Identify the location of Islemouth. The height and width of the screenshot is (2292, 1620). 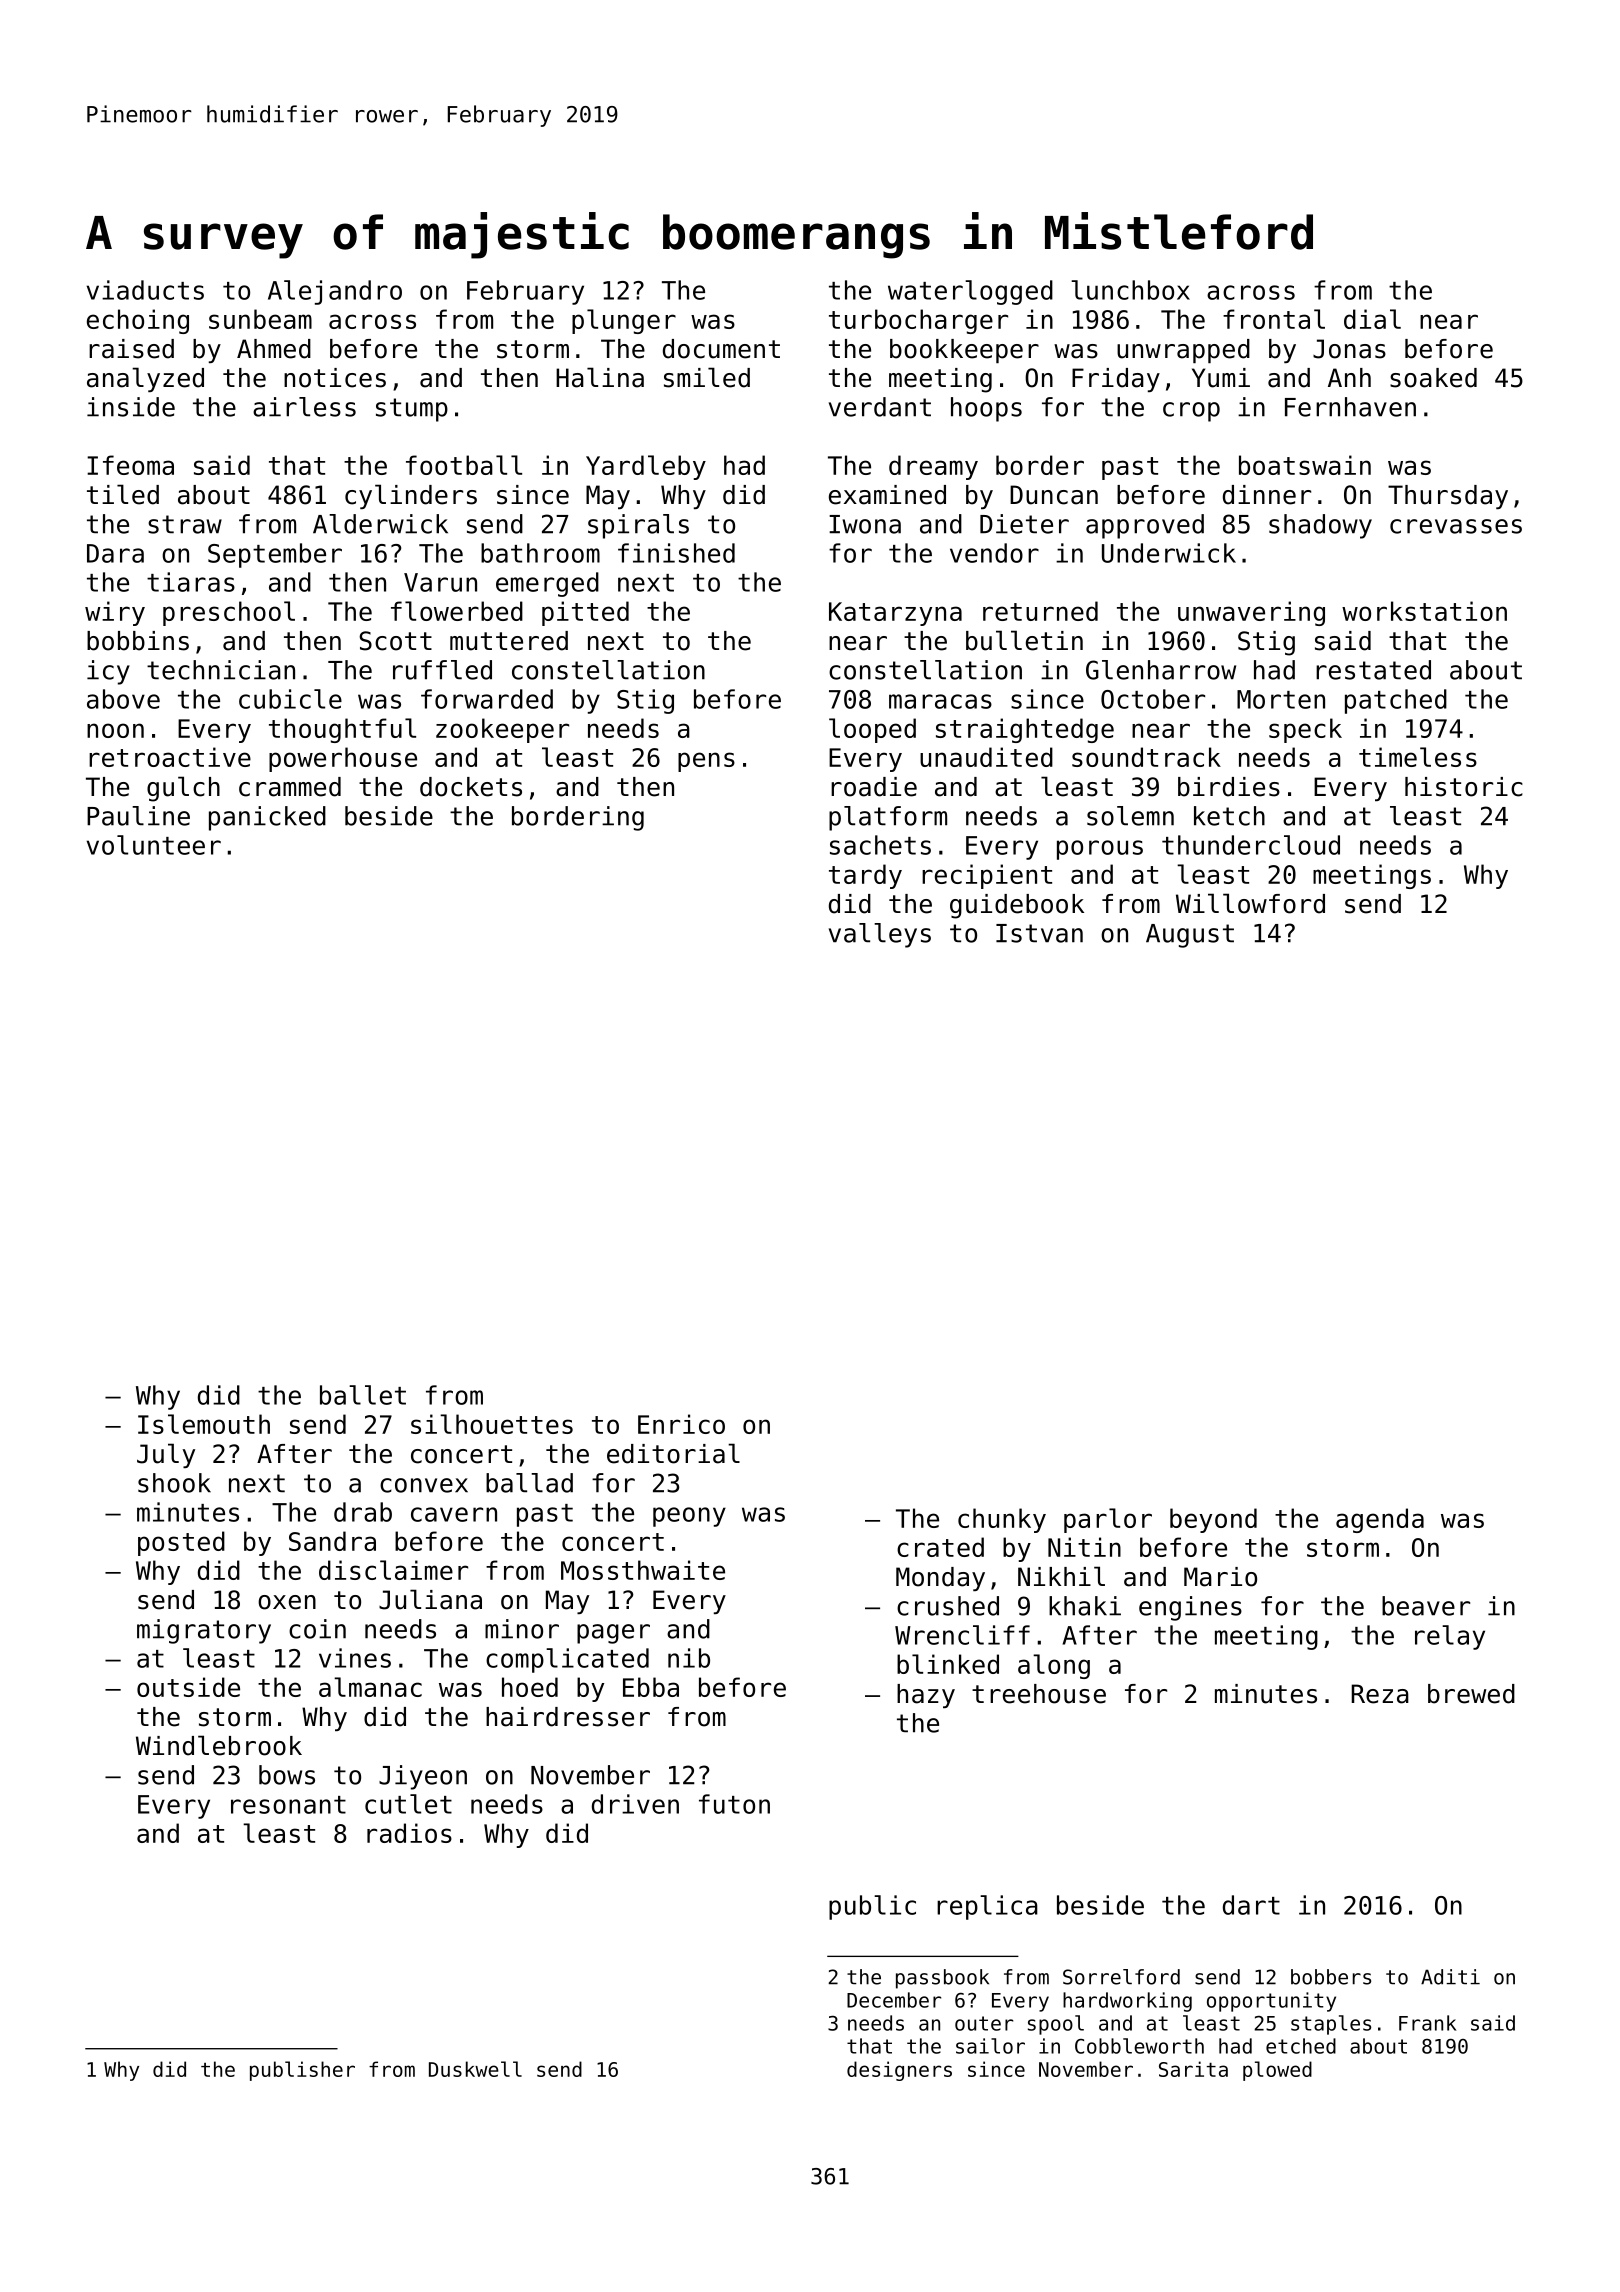
(204, 1424).
